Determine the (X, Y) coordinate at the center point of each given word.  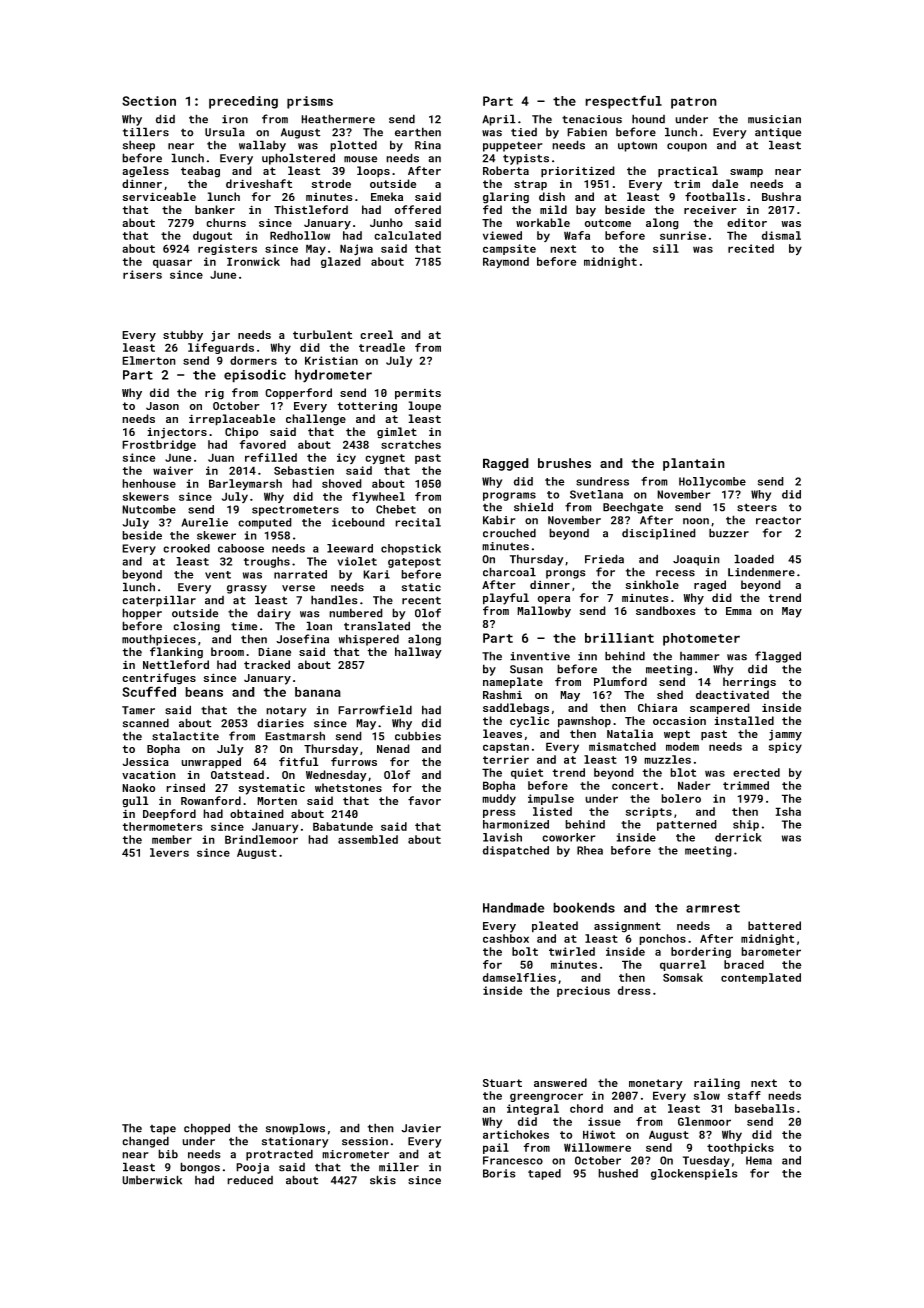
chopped (207, 1129)
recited (751, 248)
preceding (243, 102)
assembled (368, 839)
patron (694, 103)
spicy (785, 747)
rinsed (185, 787)
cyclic (529, 722)
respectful (623, 102)
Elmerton (149, 360)
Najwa (356, 250)
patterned (687, 825)
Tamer (138, 710)
